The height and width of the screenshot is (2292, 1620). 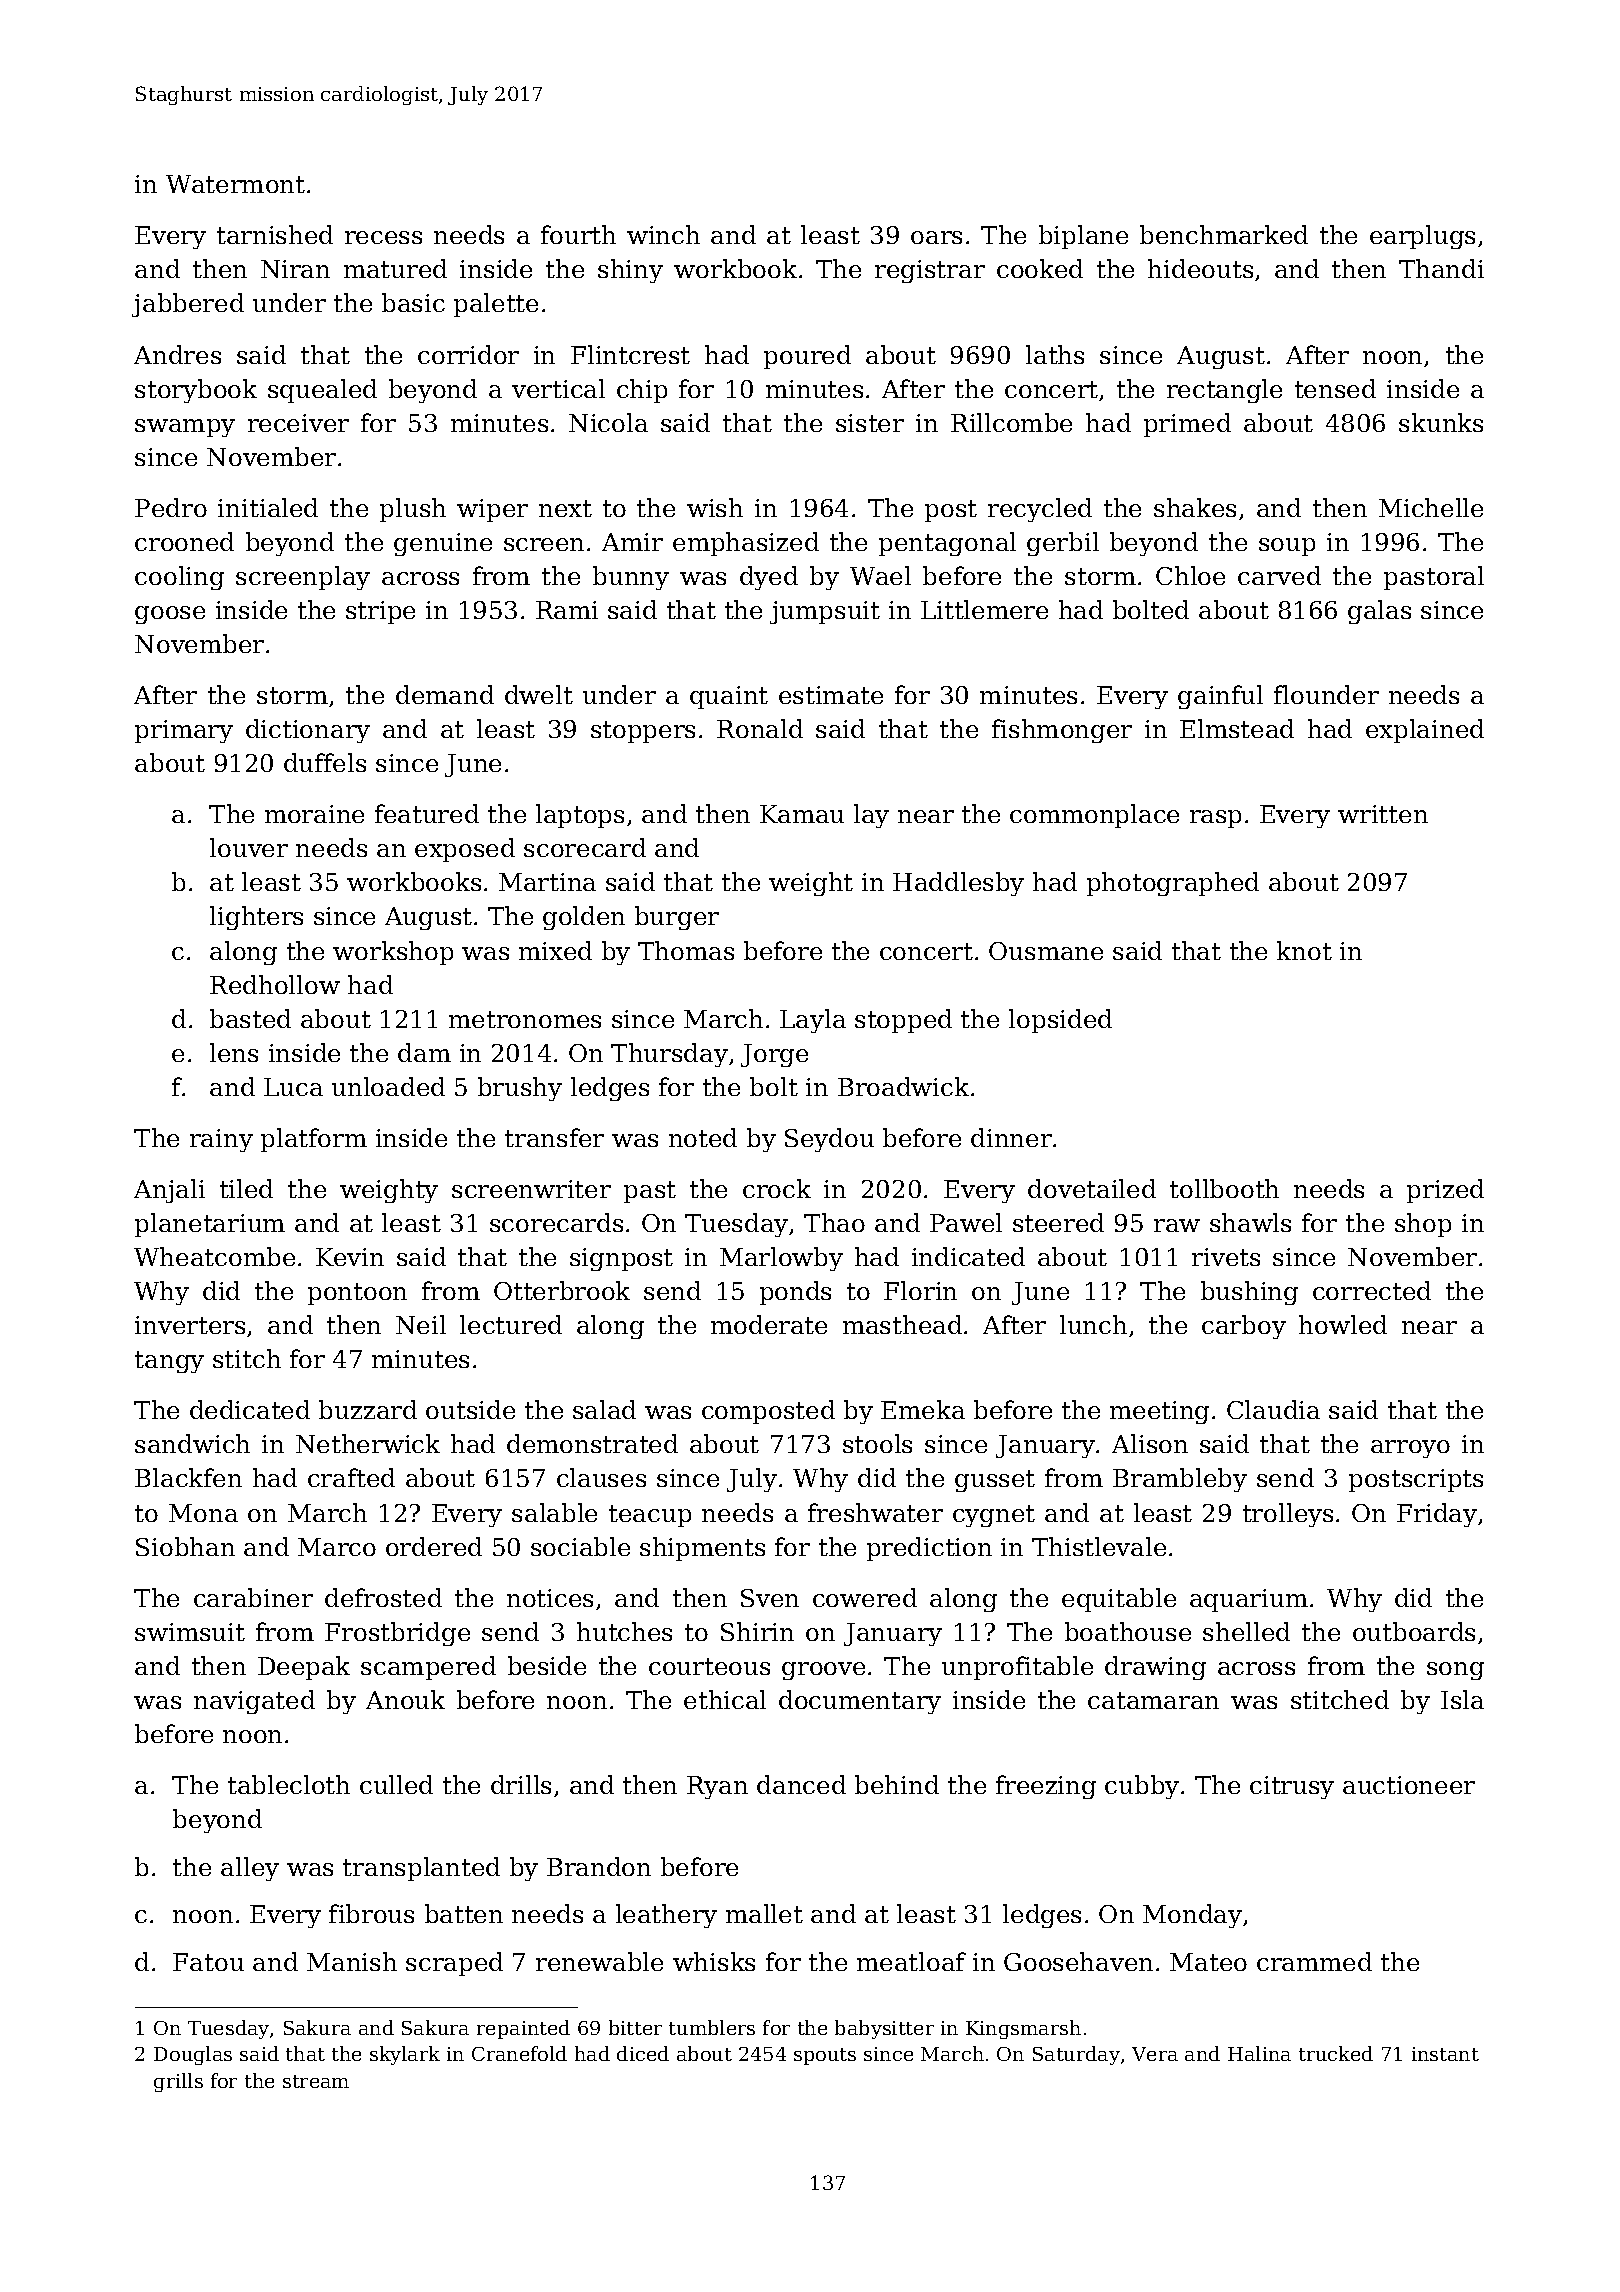 I want to click on vertical, so click(x=558, y=388).
